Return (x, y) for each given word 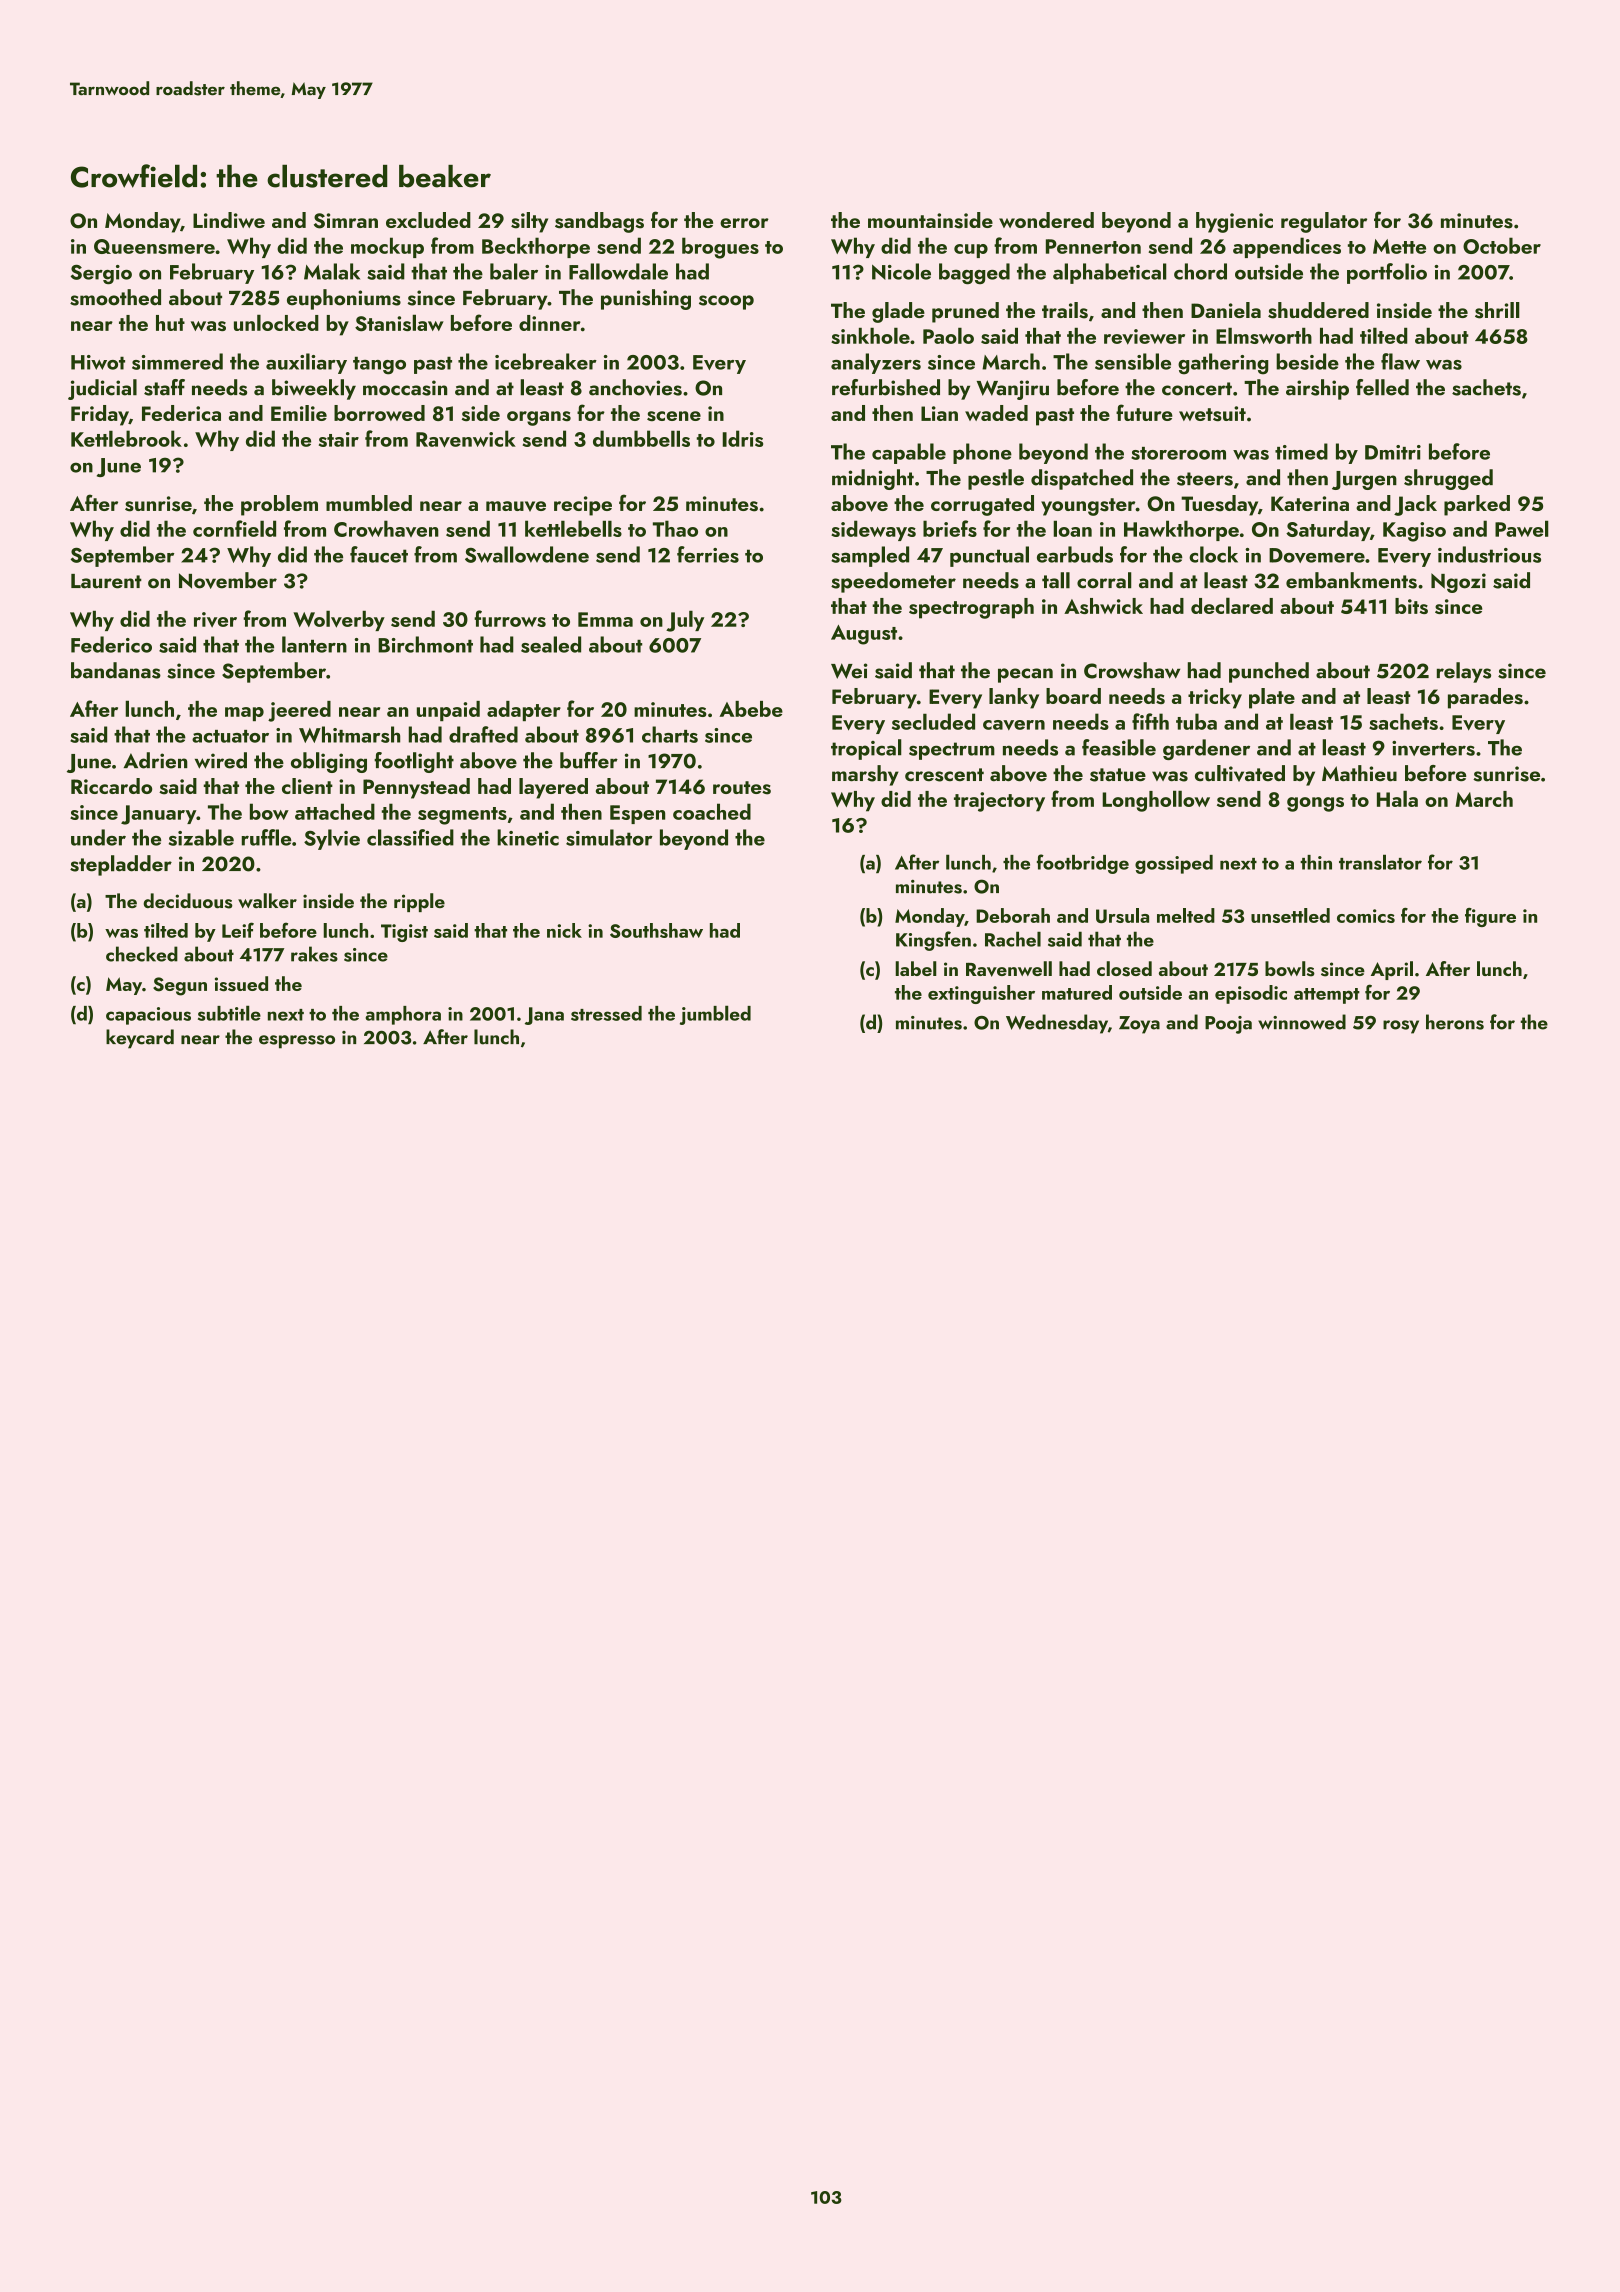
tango (379, 366)
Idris (742, 438)
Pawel (1522, 528)
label (916, 968)
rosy (1401, 1027)
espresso (297, 1042)
